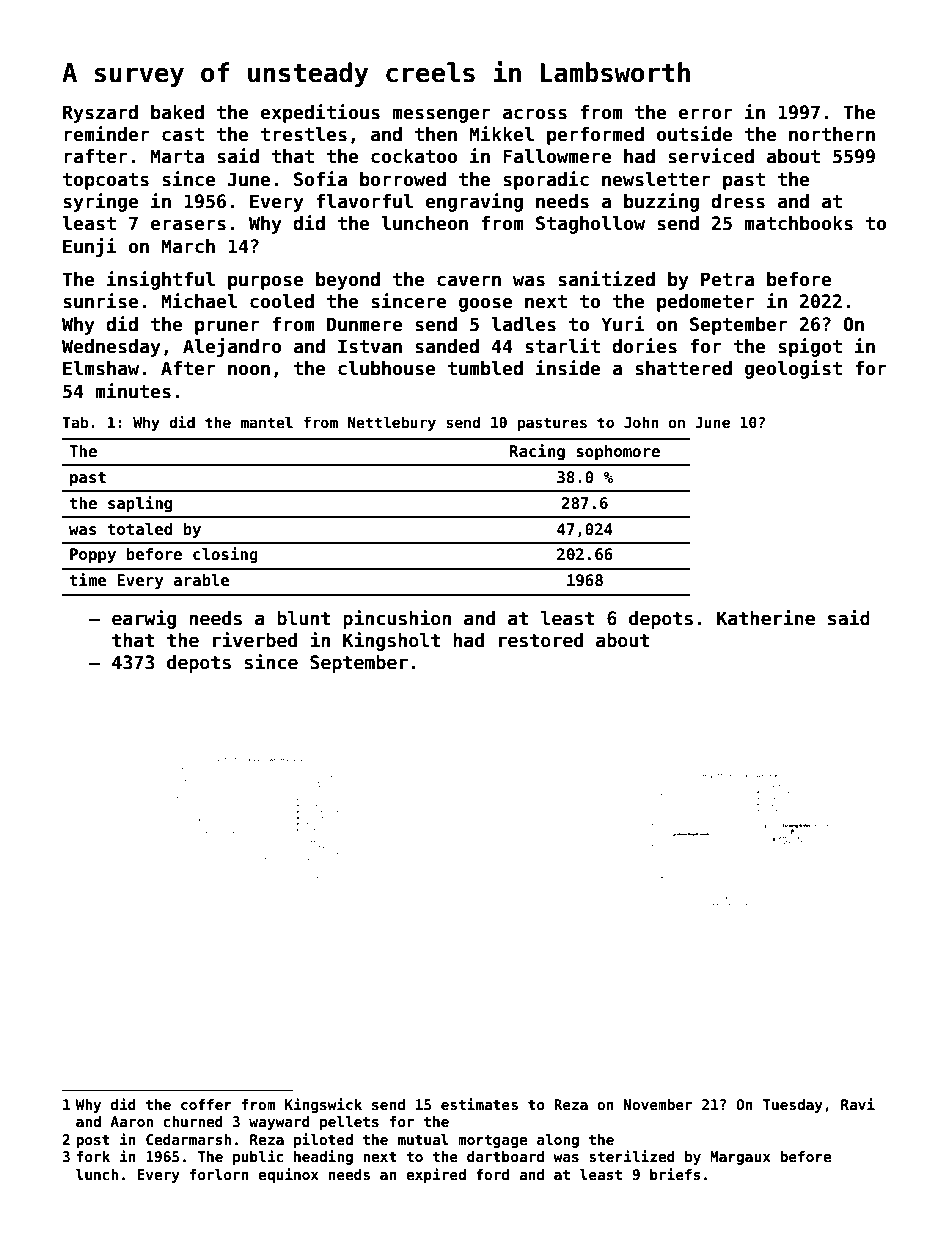 Image resolution: width=952 pixels, height=1233 pixels. What do you see at coordinates (93, 555) in the screenshot?
I see `Poppy` at bounding box center [93, 555].
